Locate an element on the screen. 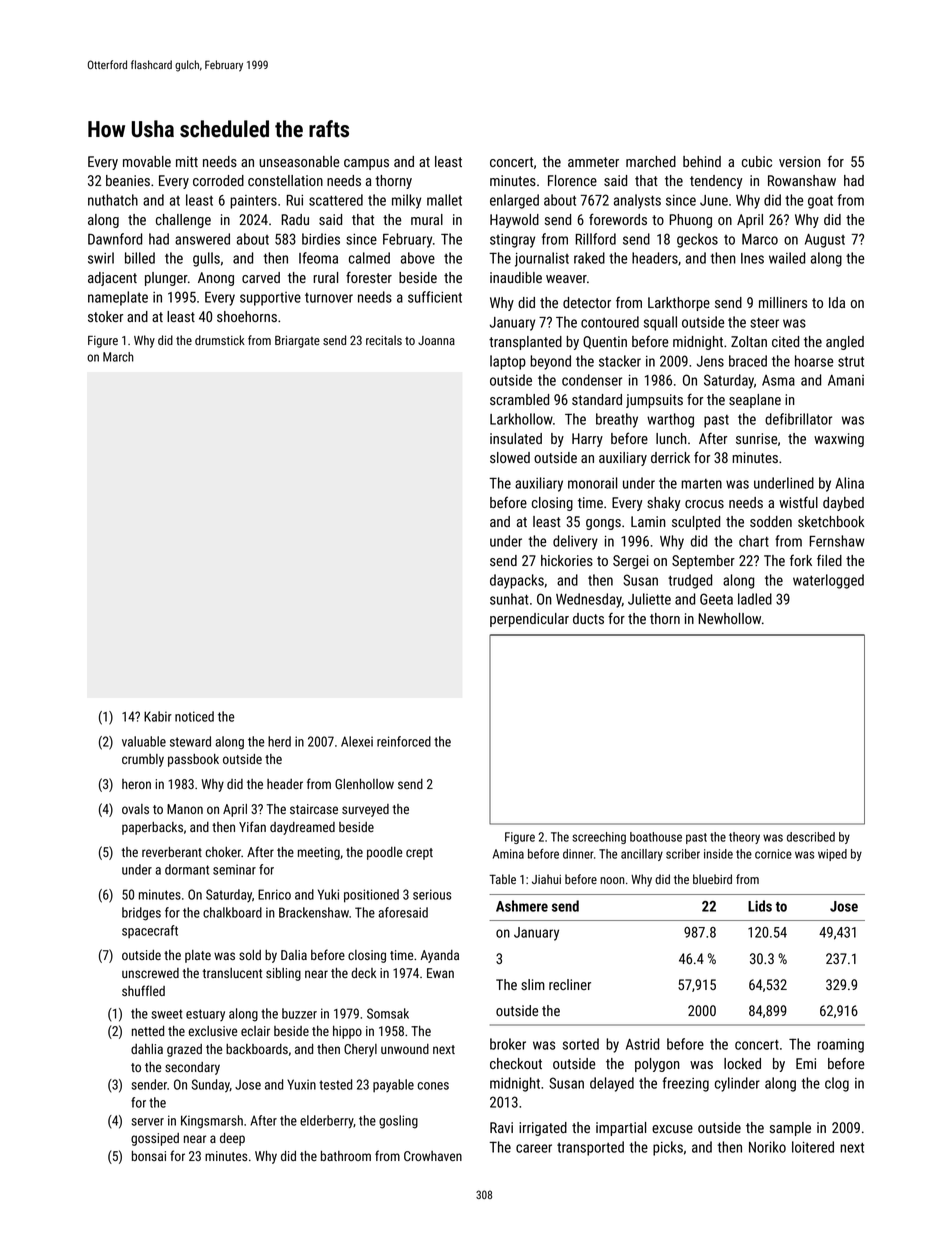 The image size is (952, 1233). Crowhaven is located at coordinates (433, 1156).
